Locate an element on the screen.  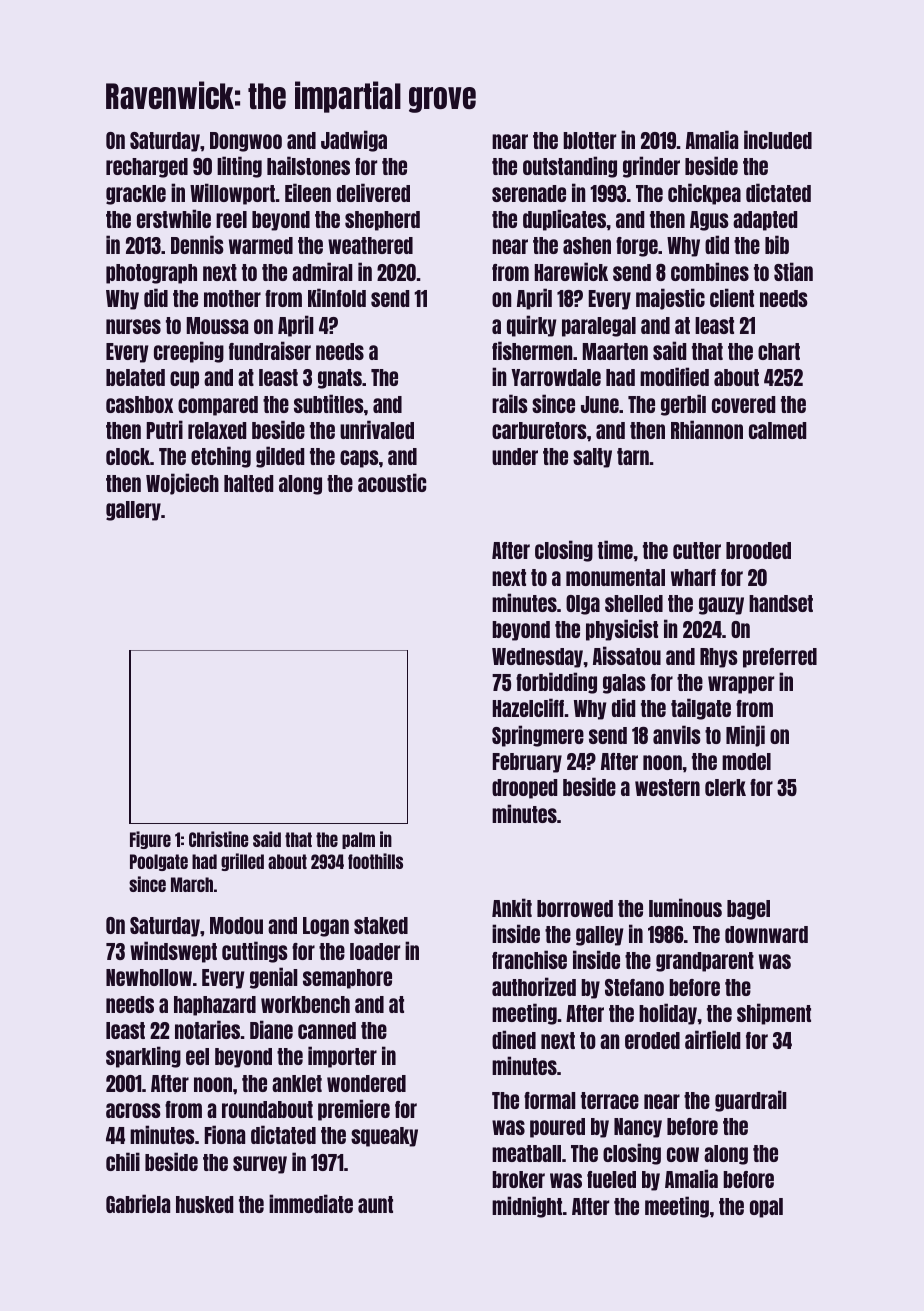
clock is located at coordinates (128, 456).
